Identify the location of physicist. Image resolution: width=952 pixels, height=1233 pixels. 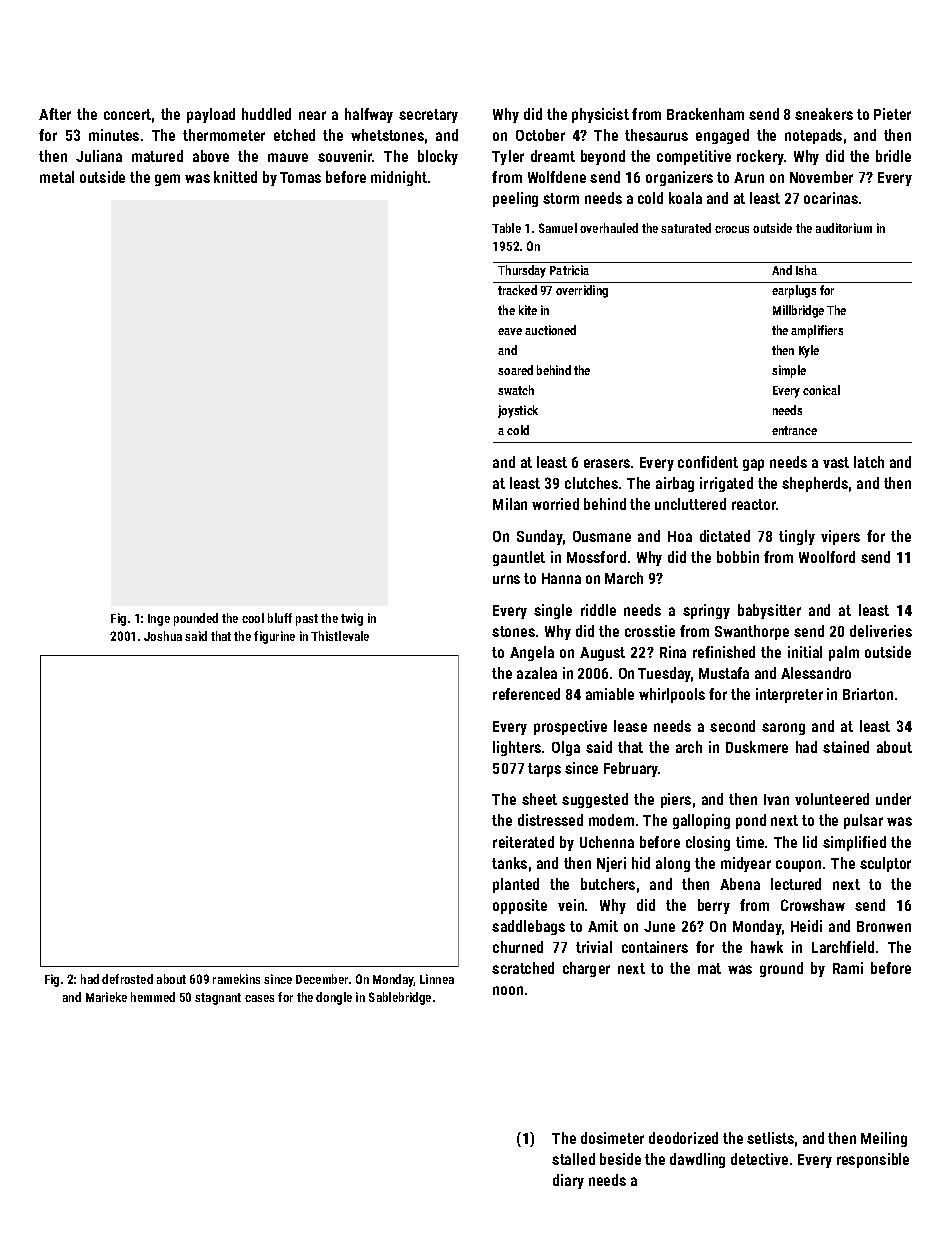
(600, 115).
